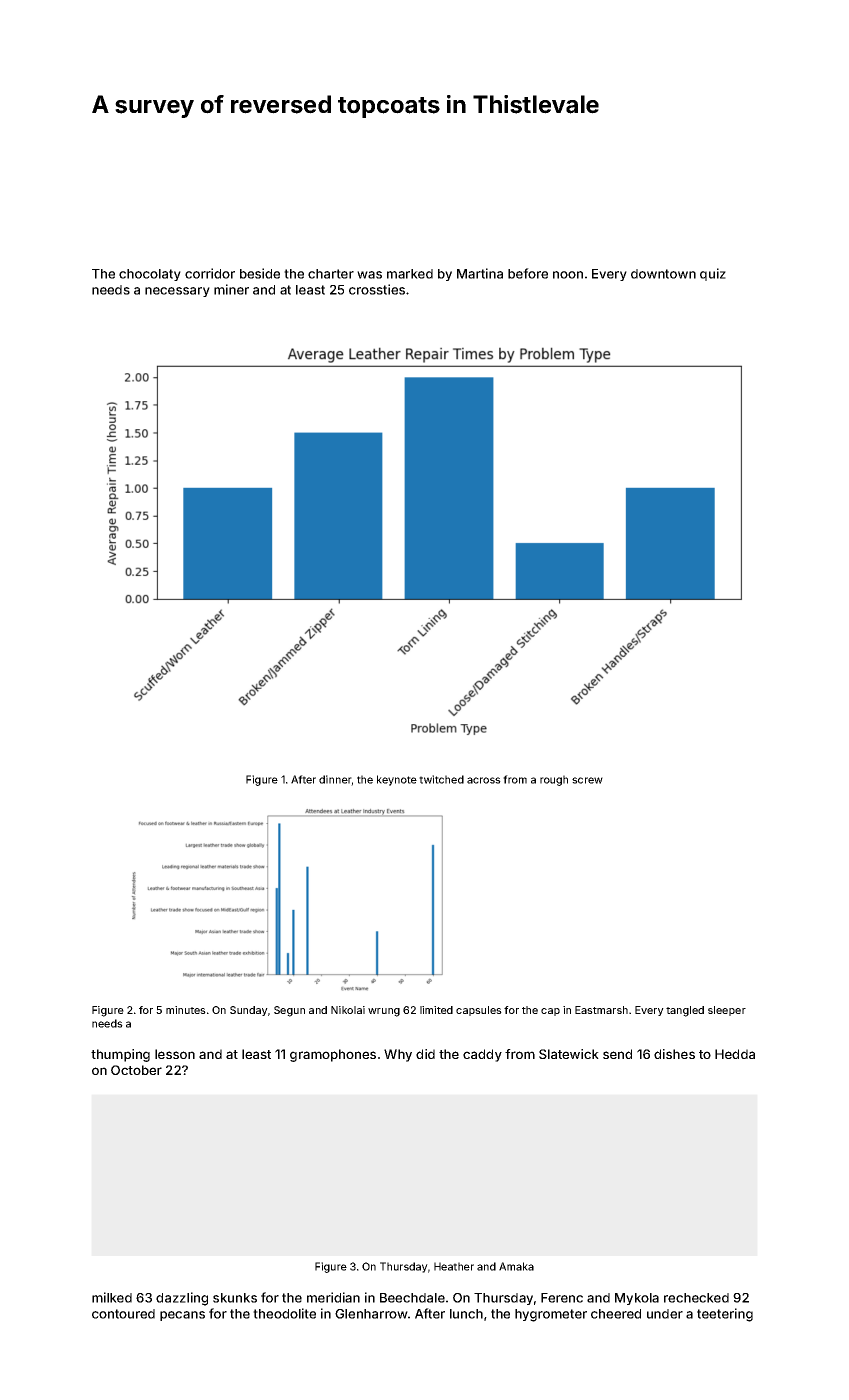  What do you see at coordinates (235, 1298) in the screenshot?
I see `skunks` at bounding box center [235, 1298].
